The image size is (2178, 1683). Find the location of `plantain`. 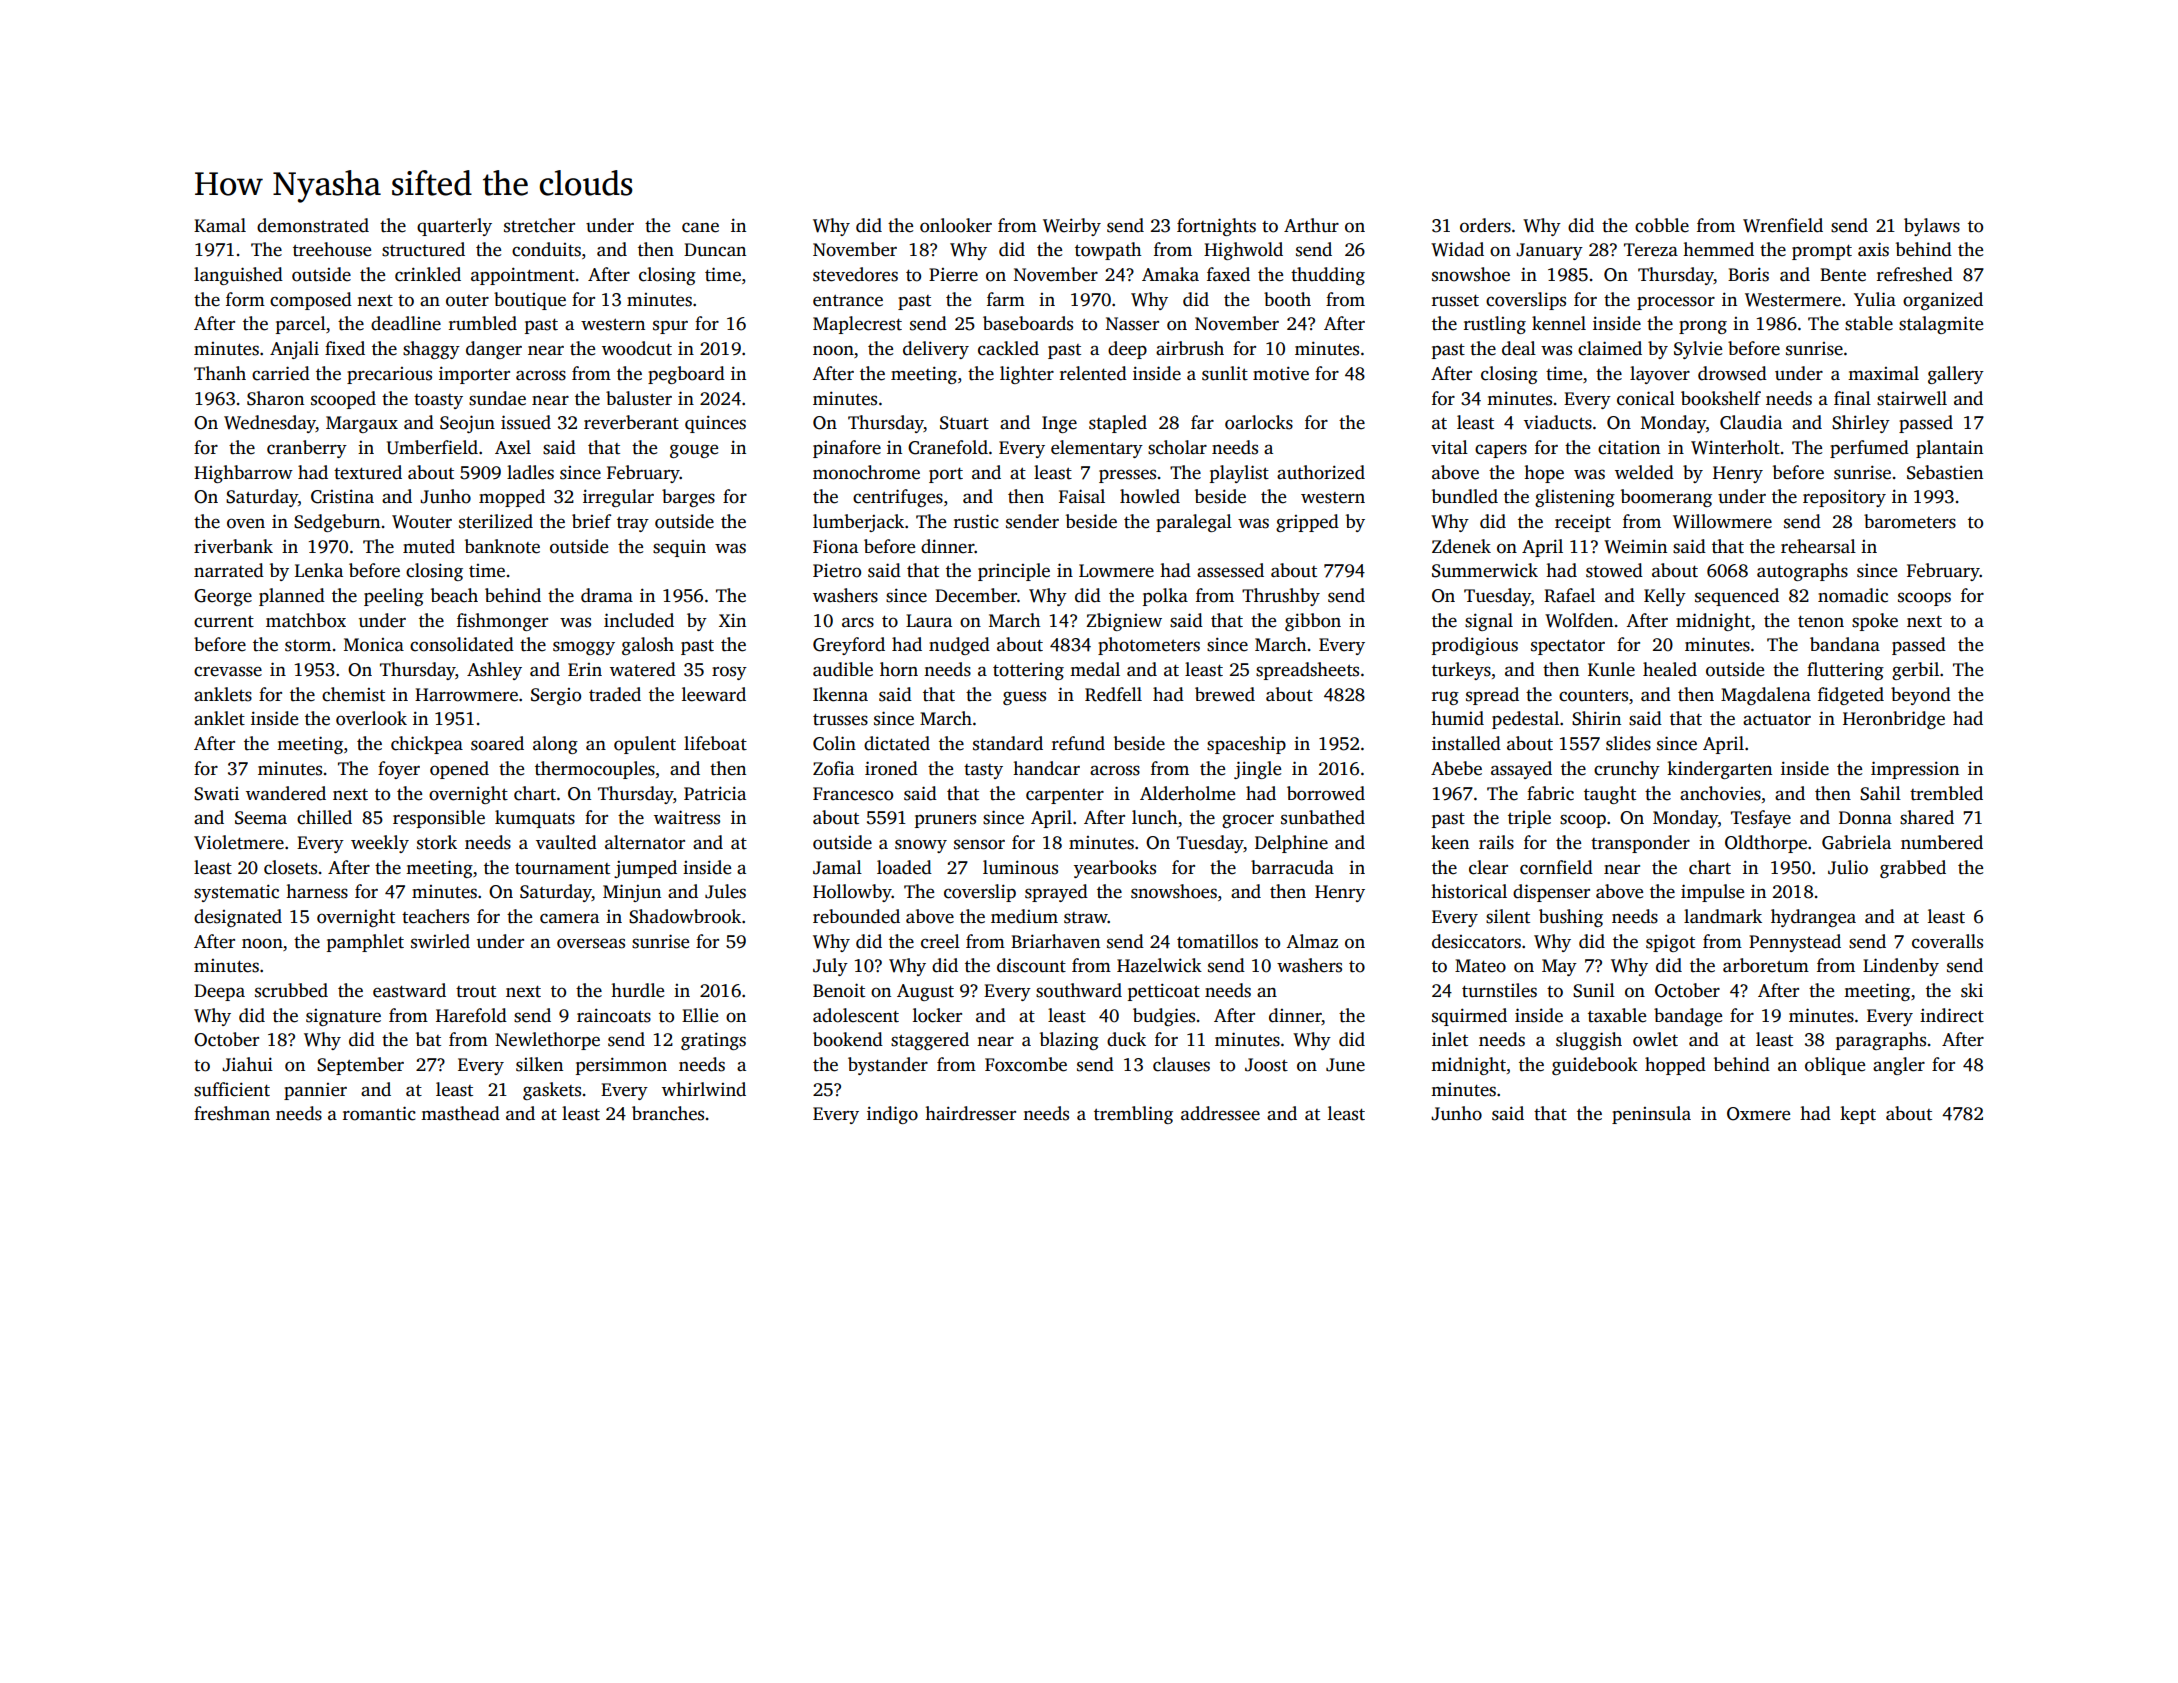

plantain is located at coordinates (1949, 449).
